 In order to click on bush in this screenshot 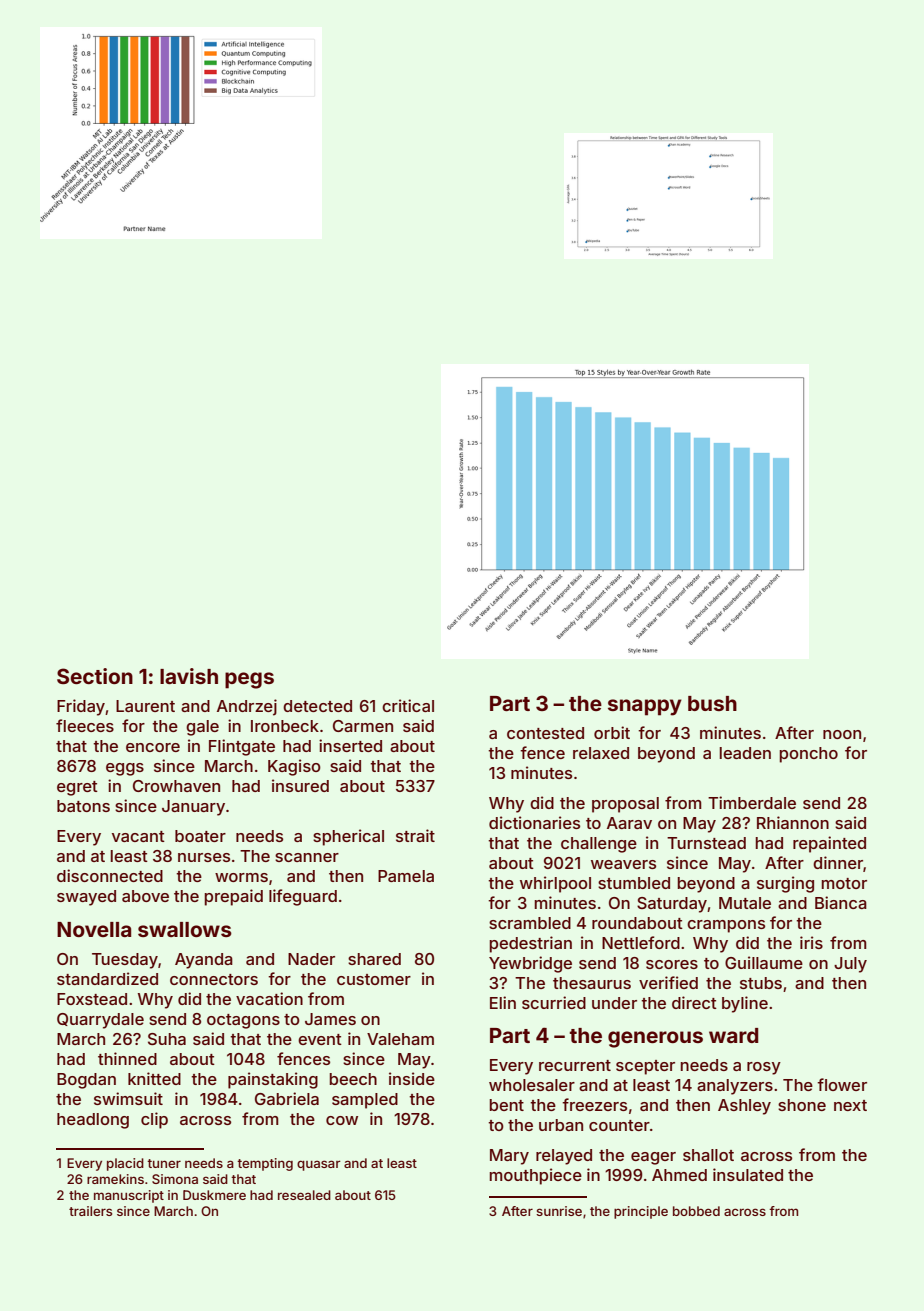, I will do `click(712, 703)`.
